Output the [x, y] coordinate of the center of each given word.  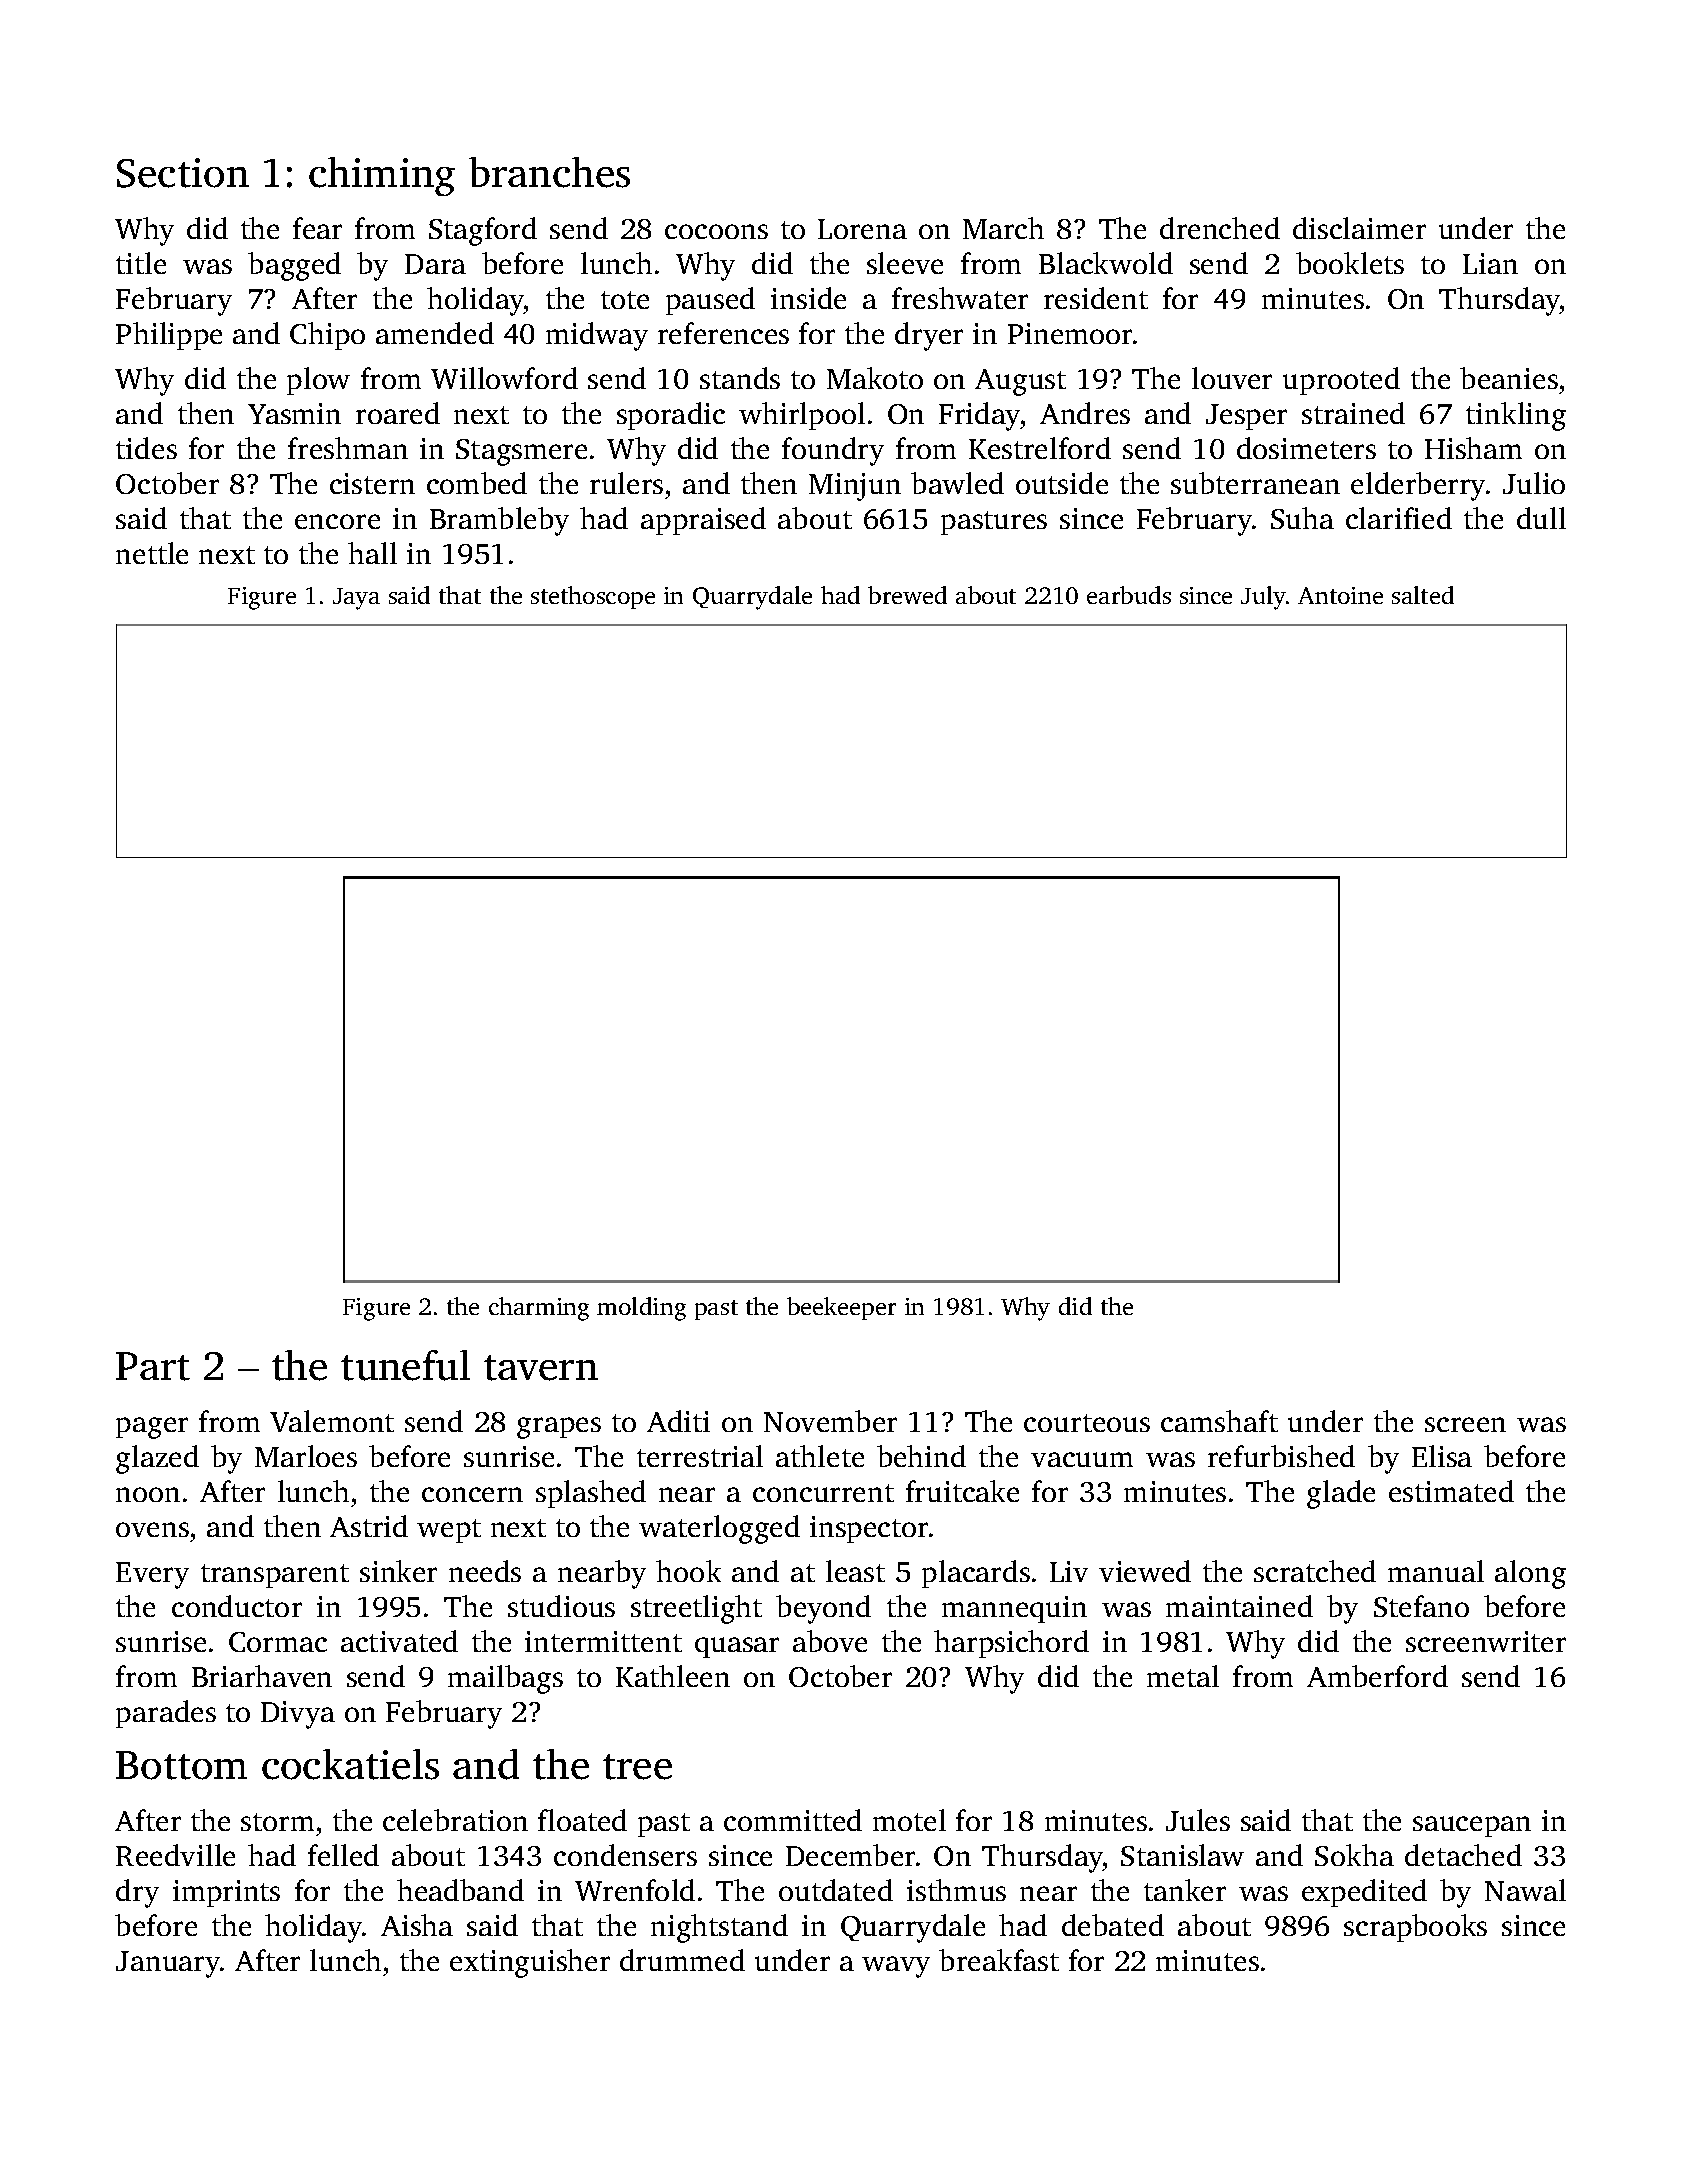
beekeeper [841, 1308]
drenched [1220, 228]
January [168, 1964]
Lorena [862, 229]
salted [1423, 595]
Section [183, 173]
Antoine [1340, 595]
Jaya [356, 599]
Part [153, 1366]
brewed [907, 595]
